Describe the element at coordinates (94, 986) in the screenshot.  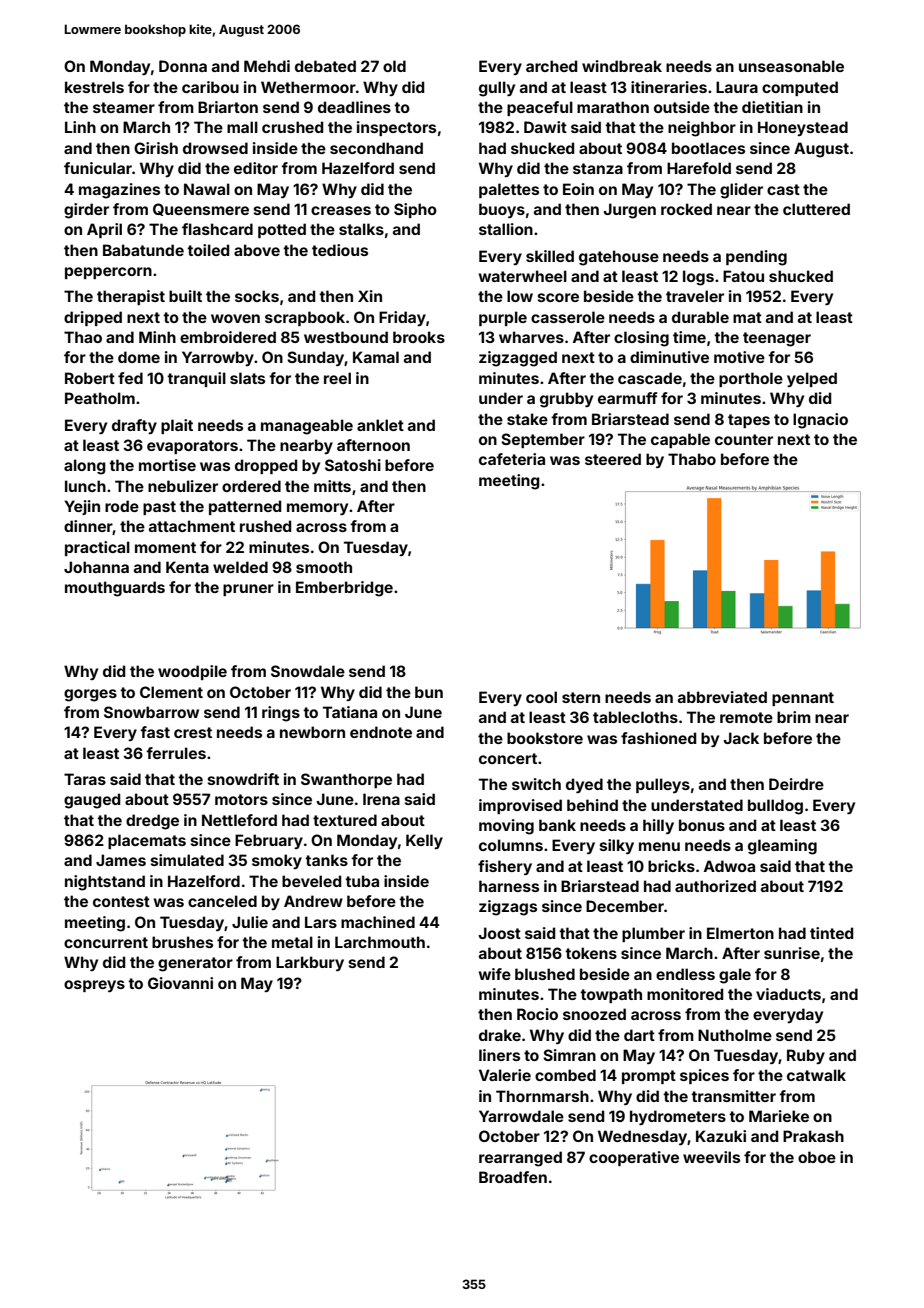
I see `ospreys` at that location.
